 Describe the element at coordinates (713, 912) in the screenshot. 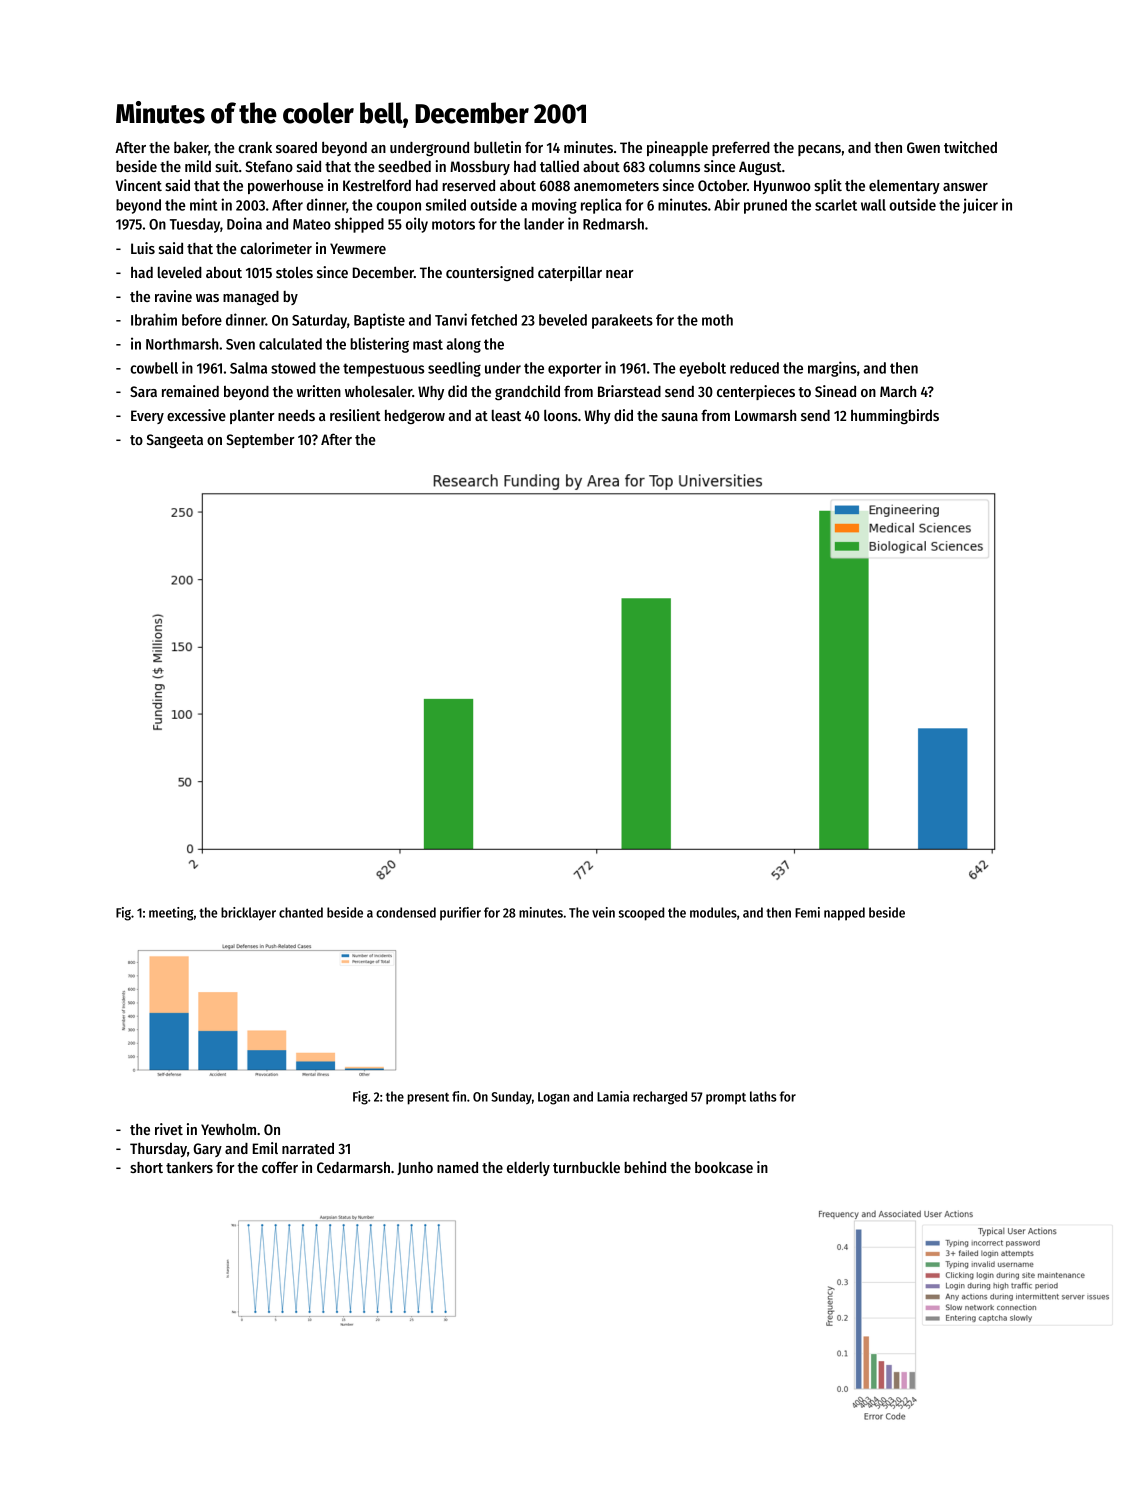

I see `modules` at that location.
